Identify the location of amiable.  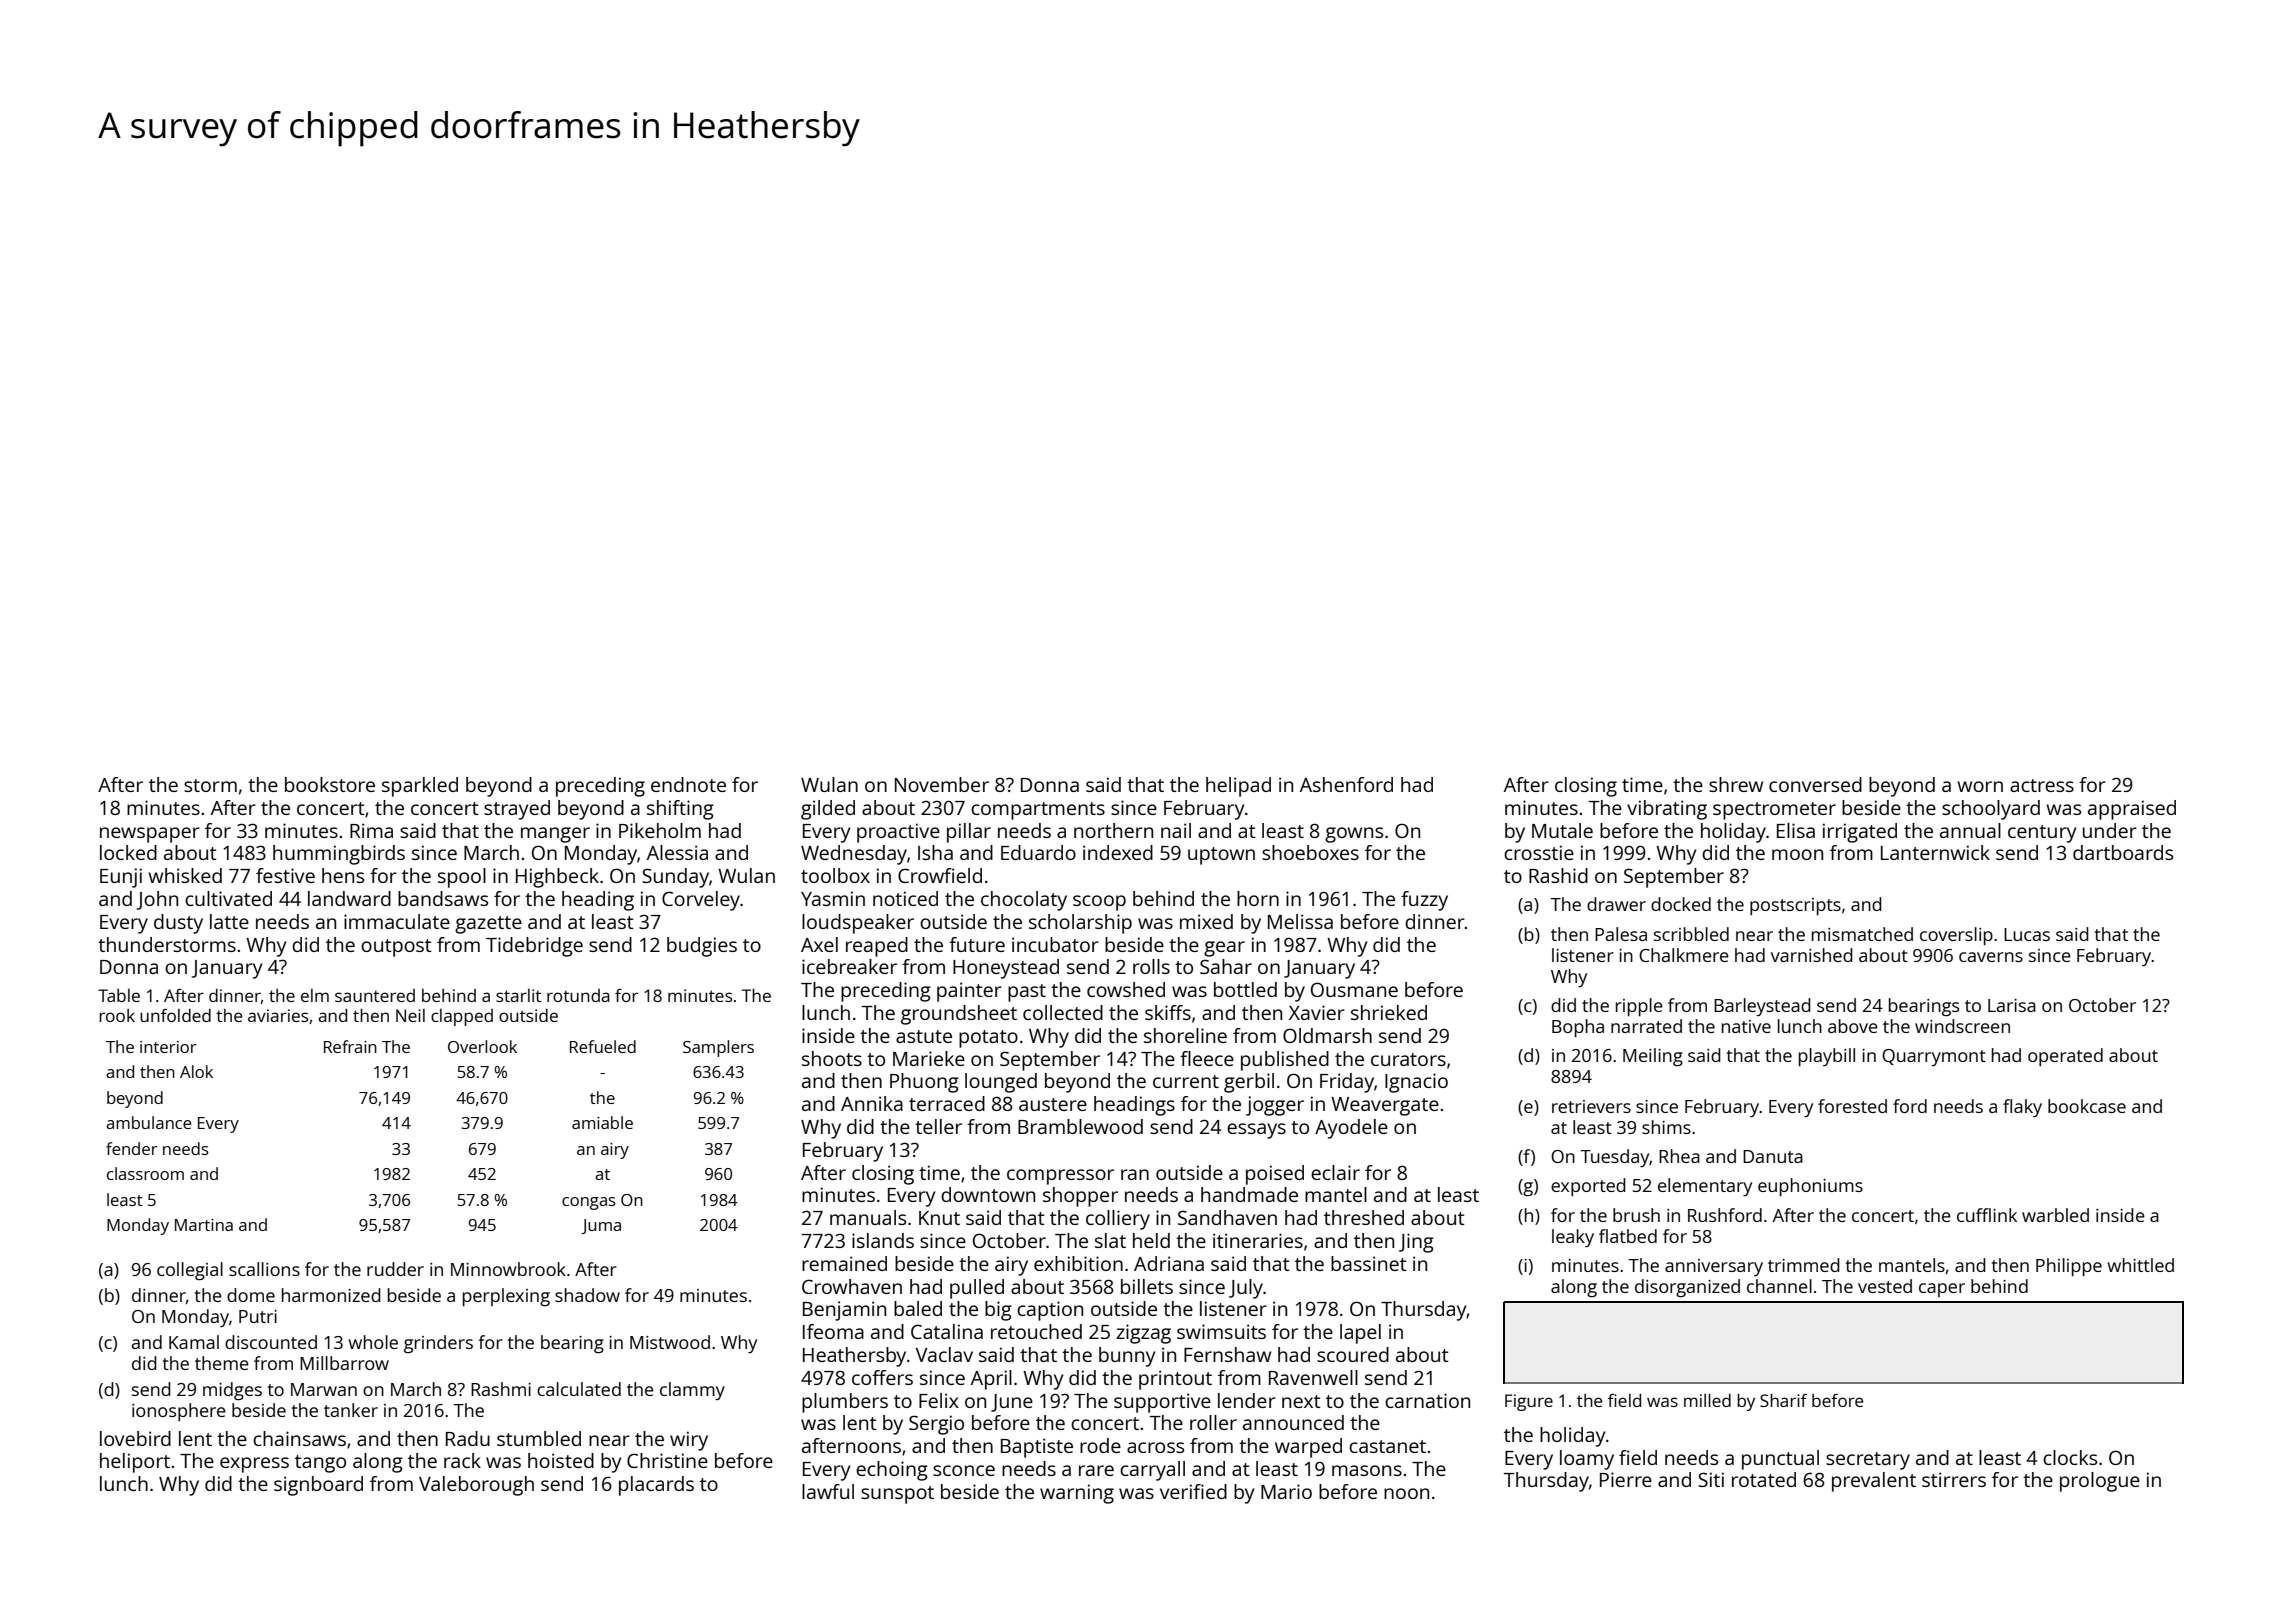
(602, 1122).
